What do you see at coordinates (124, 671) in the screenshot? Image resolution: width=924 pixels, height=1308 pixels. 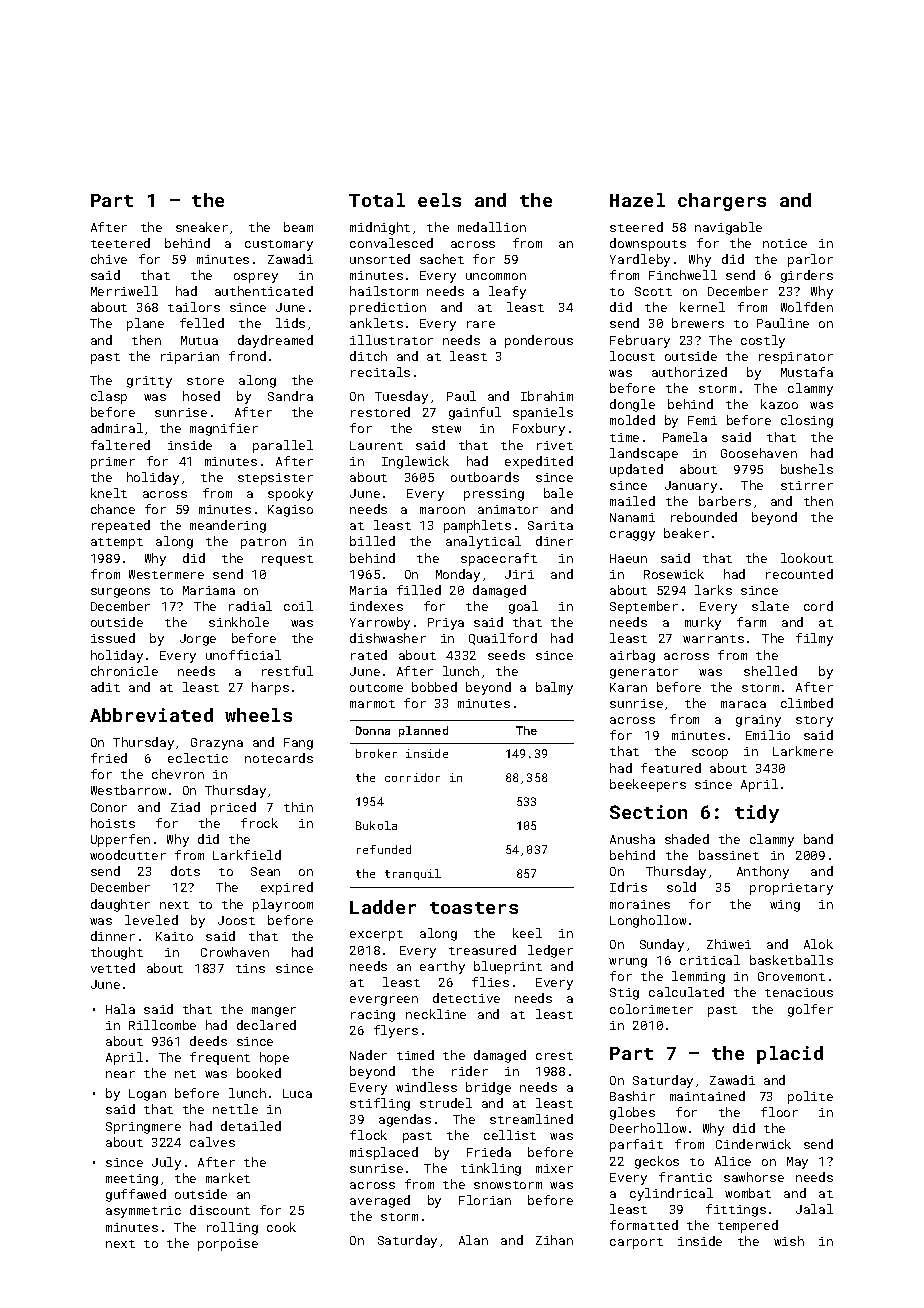 I see `chronicle` at bounding box center [124, 671].
